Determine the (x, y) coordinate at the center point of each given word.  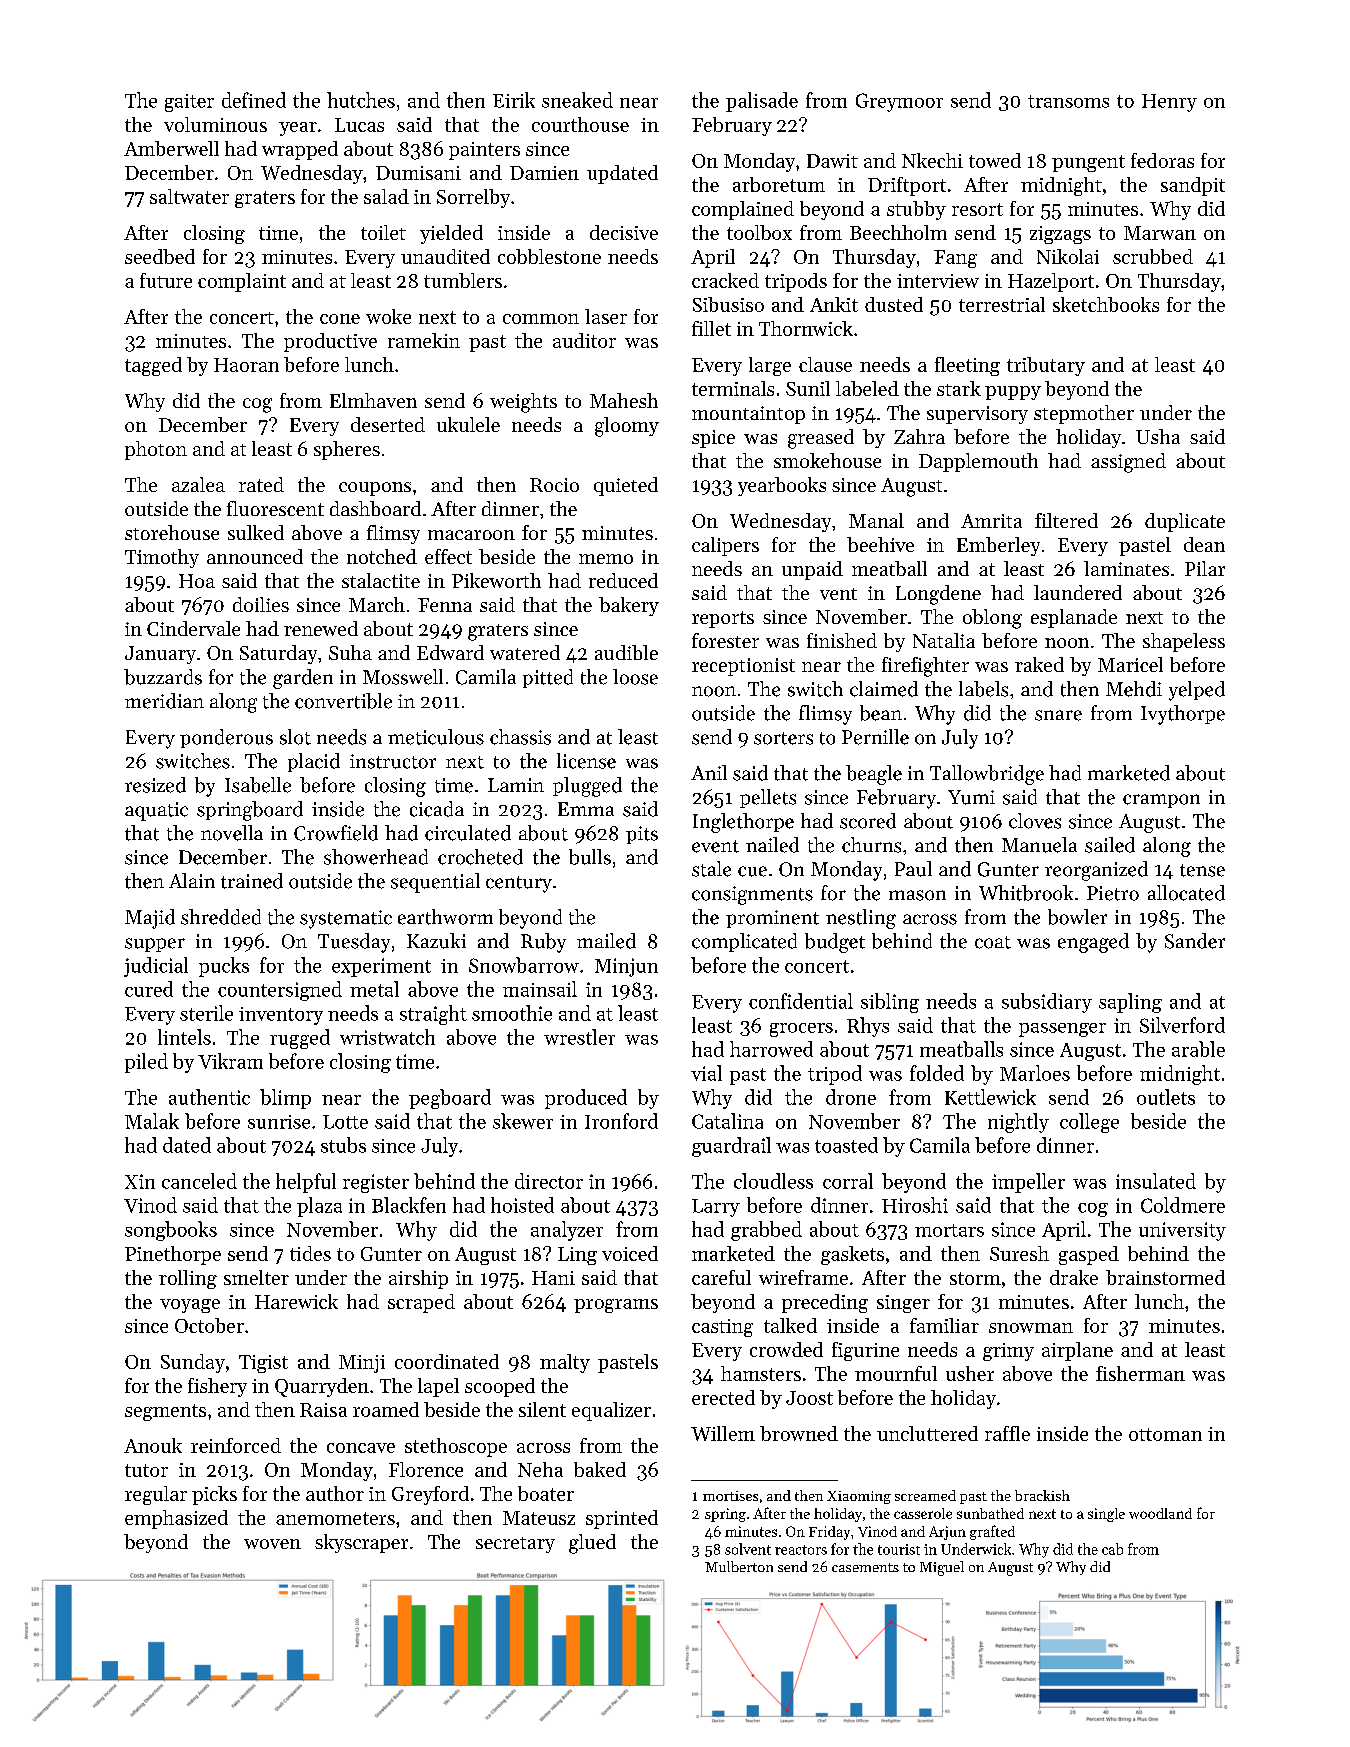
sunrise (279, 1122)
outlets (1166, 1097)
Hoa (197, 581)
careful (721, 1277)
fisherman (1140, 1373)
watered (525, 652)
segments (165, 1412)
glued (592, 1544)
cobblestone (549, 256)
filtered (1066, 520)
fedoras (1162, 160)
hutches (361, 100)
